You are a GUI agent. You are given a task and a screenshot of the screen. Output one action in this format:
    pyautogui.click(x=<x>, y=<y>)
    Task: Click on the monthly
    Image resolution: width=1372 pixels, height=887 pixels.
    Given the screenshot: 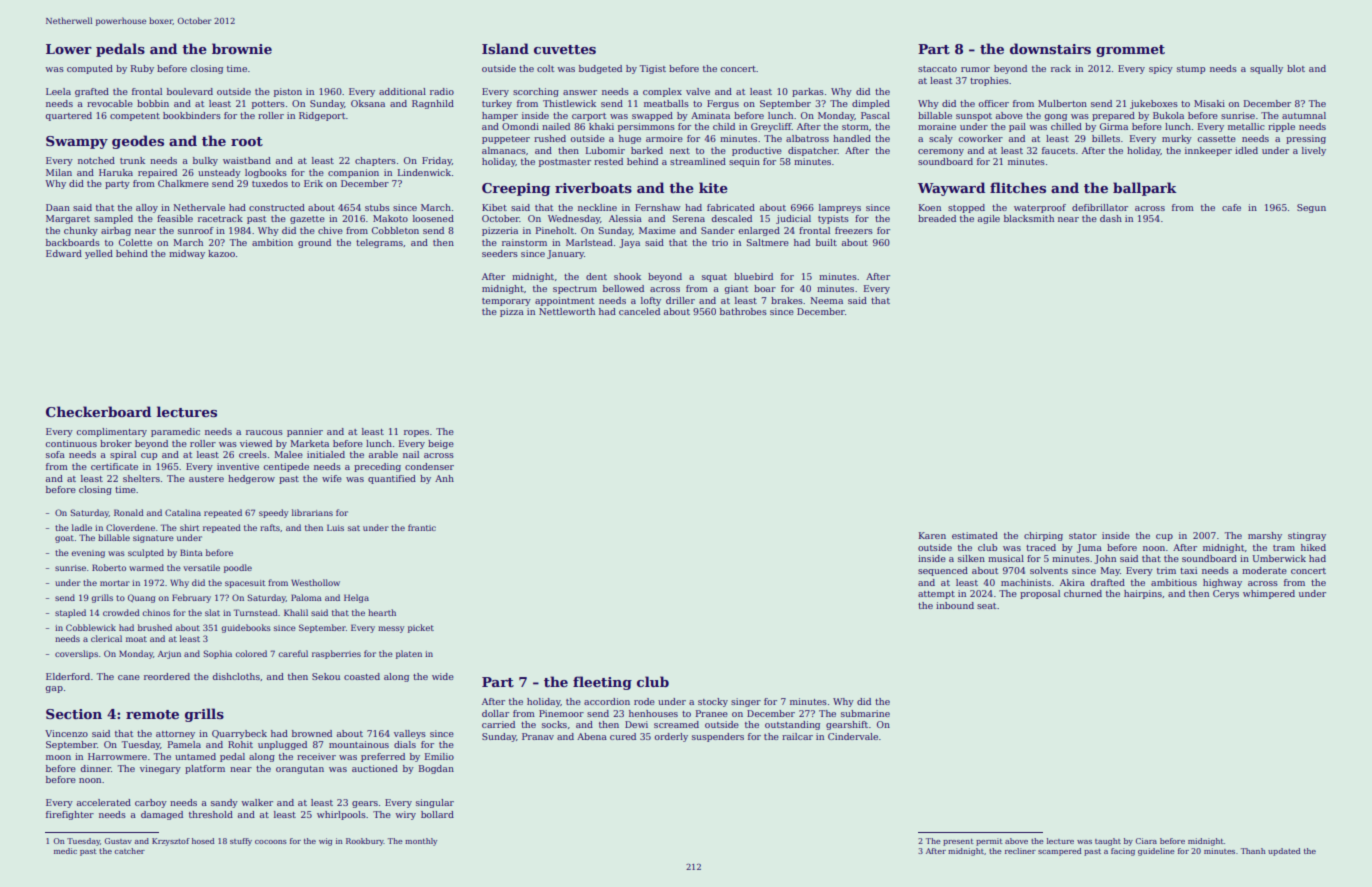 What is the action you would take?
    pyautogui.click(x=421, y=842)
